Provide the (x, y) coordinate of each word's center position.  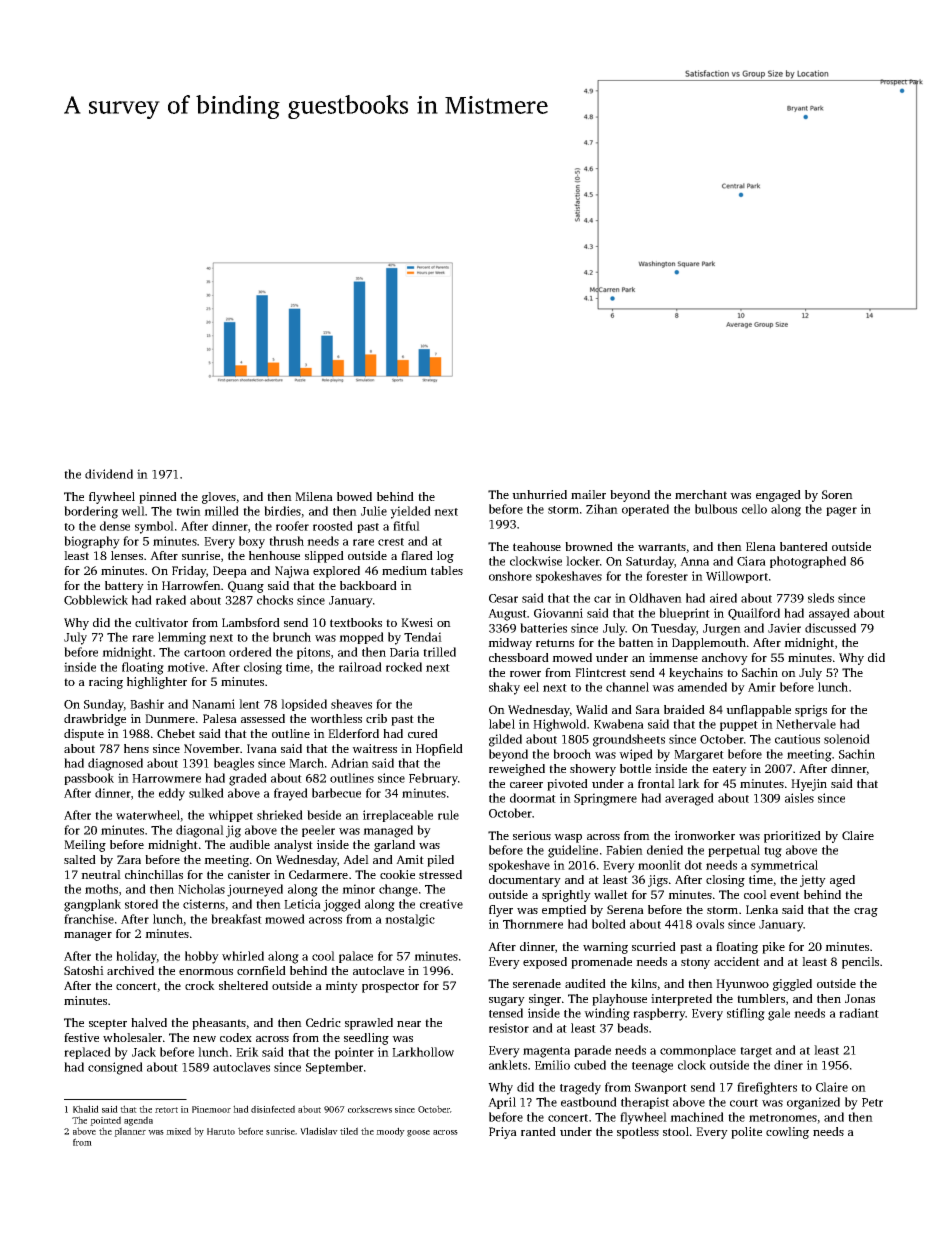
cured (423, 733)
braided (684, 709)
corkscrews (370, 1109)
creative (441, 904)
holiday (136, 957)
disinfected (273, 1109)
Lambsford (251, 622)
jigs (658, 881)
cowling (787, 1133)
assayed (829, 614)
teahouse (537, 546)
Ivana (262, 748)
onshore (510, 576)
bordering (91, 512)
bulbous (716, 509)
